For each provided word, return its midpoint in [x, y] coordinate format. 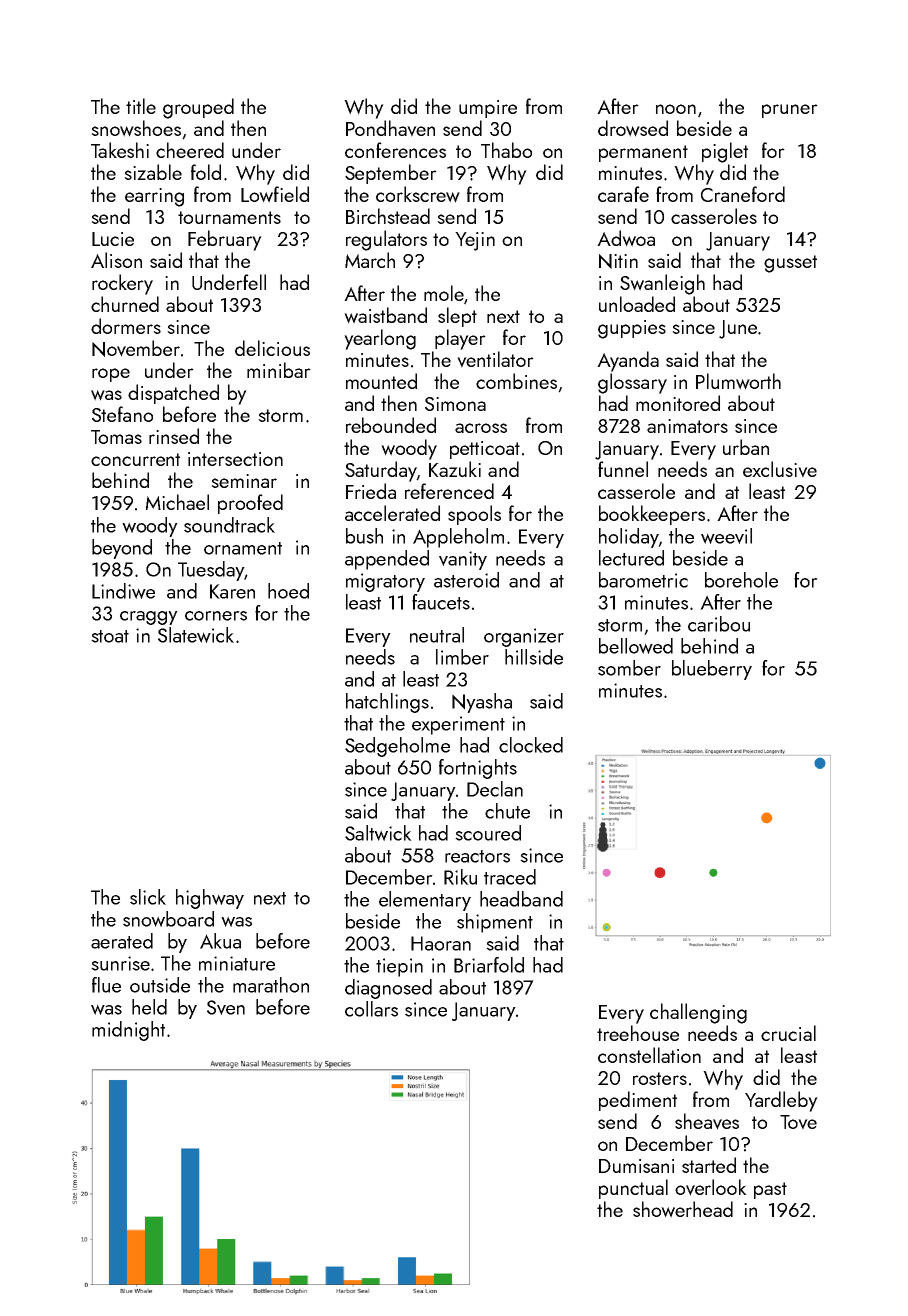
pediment [638, 1101]
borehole [741, 580]
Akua [220, 941]
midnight [128, 1031]
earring [154, 197]
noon [676, 109]
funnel [623, 469]
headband [521, 899]
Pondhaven [390, 128]
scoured [488, 833]
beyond [122, 549]
